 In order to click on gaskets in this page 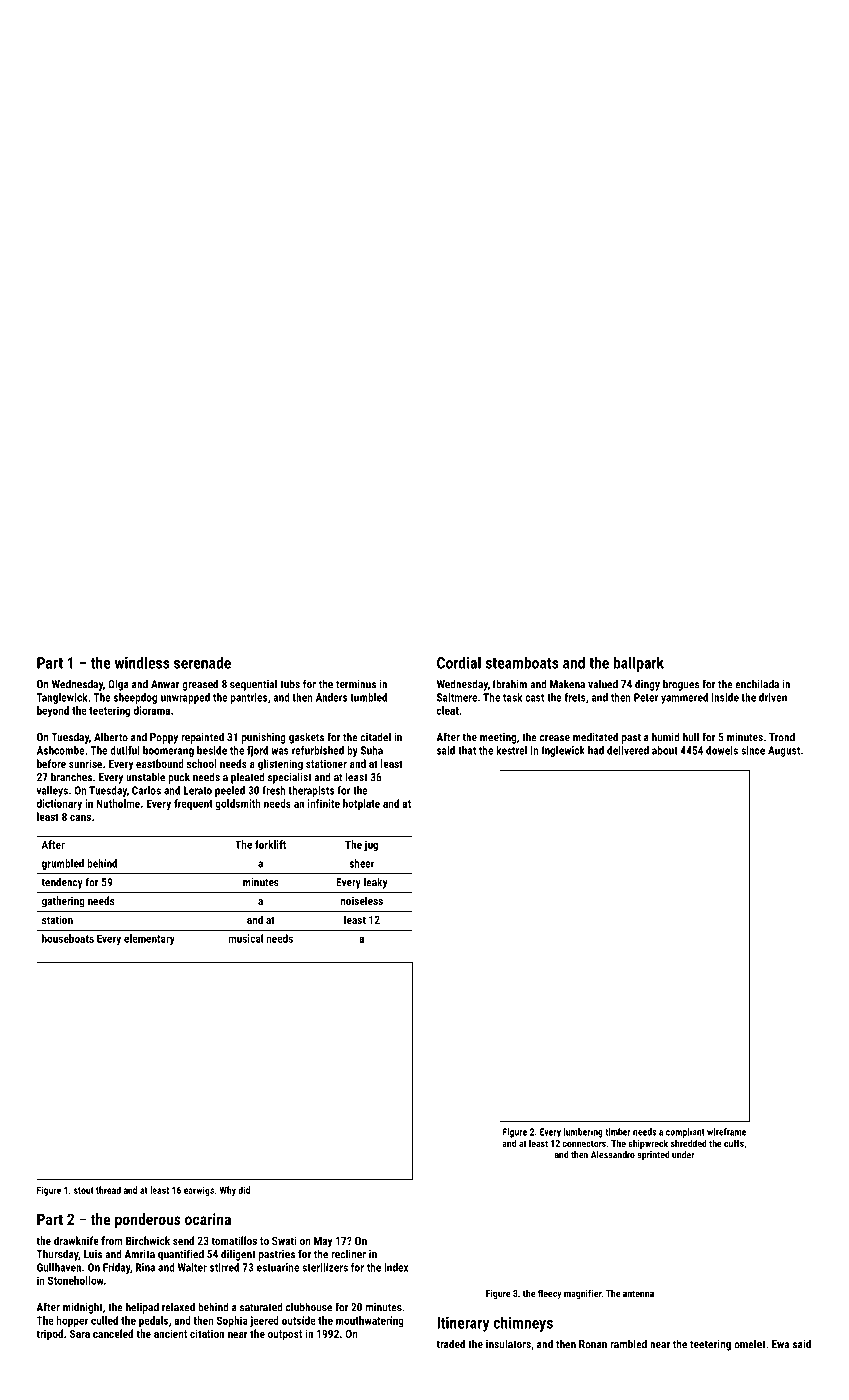, I will do `click(306, 738)`.
